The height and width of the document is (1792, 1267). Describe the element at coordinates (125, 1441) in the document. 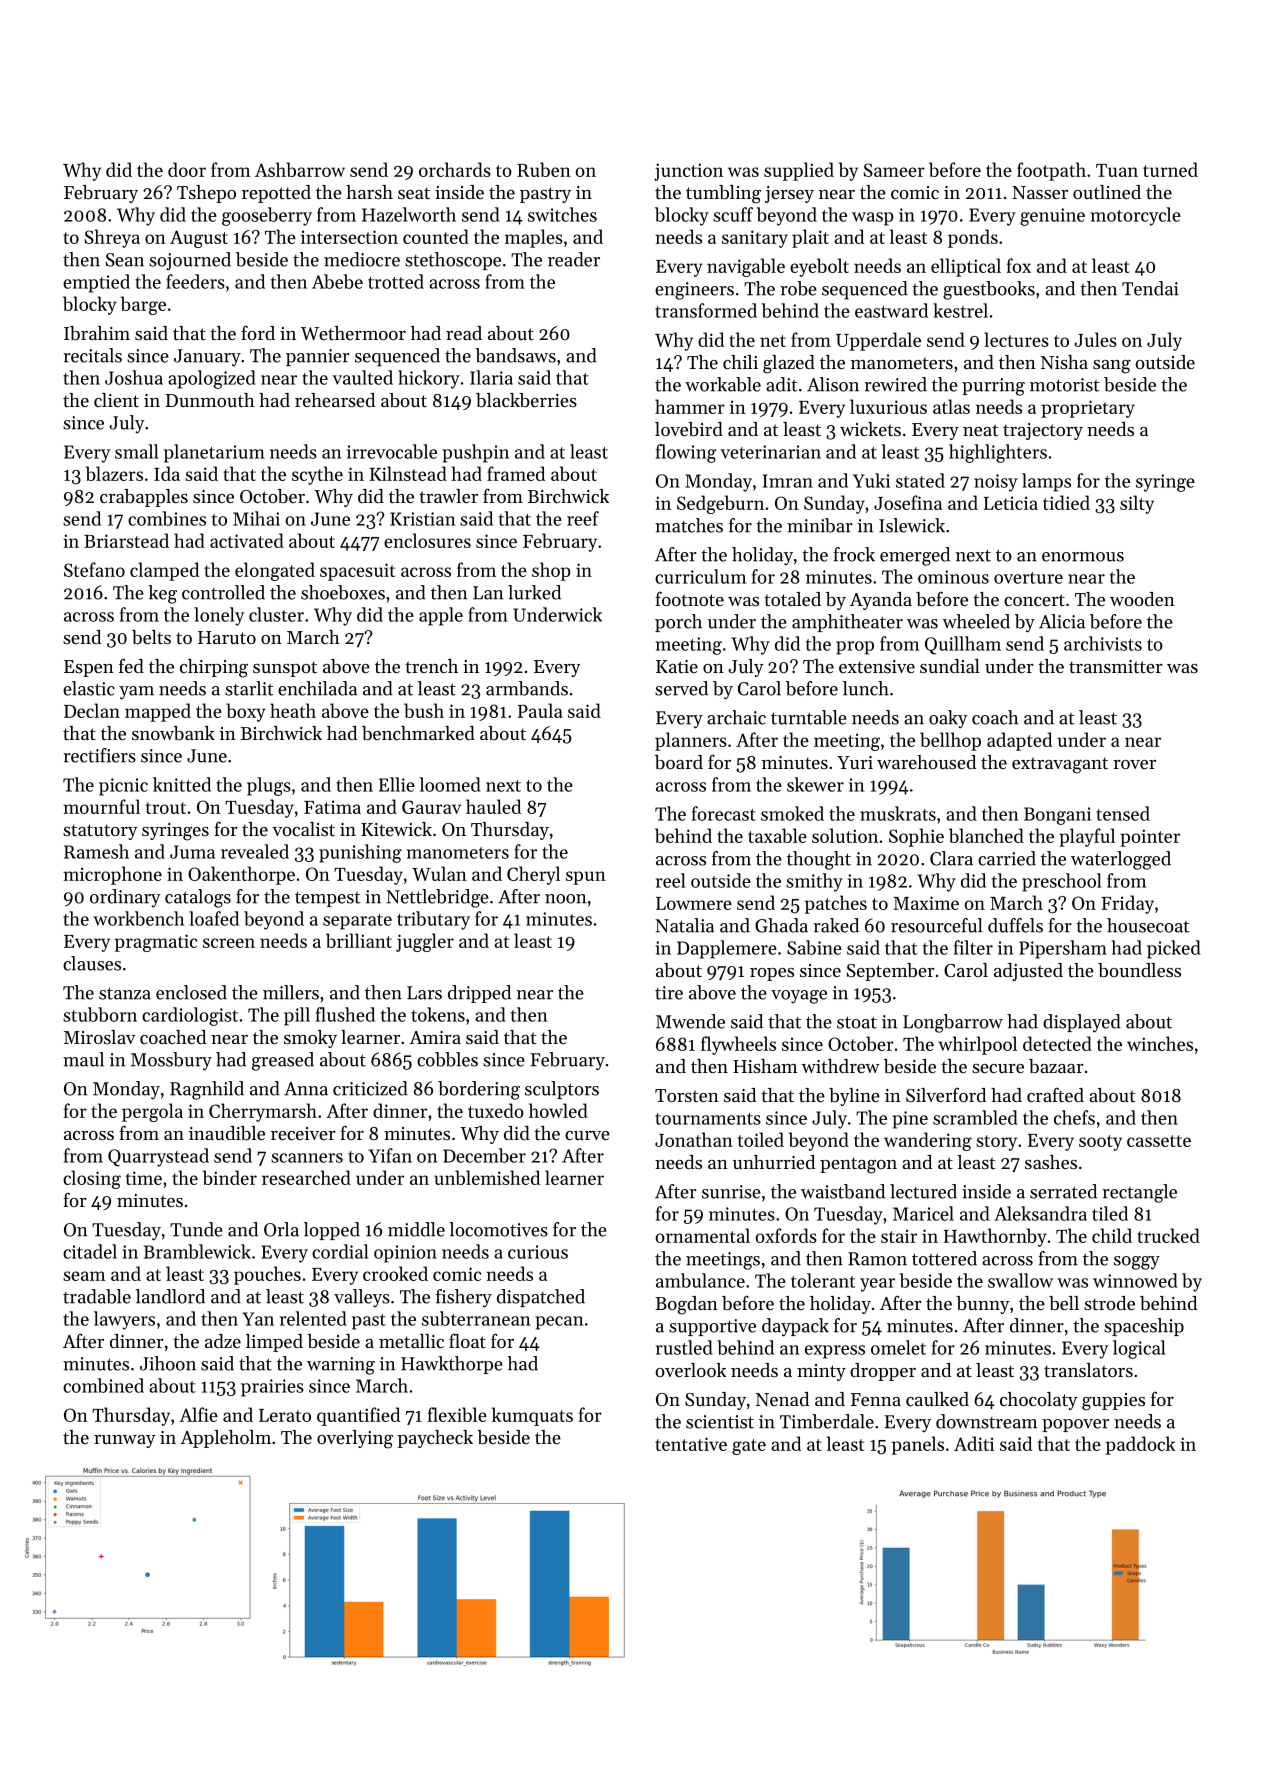

I see `runway` at that location.
